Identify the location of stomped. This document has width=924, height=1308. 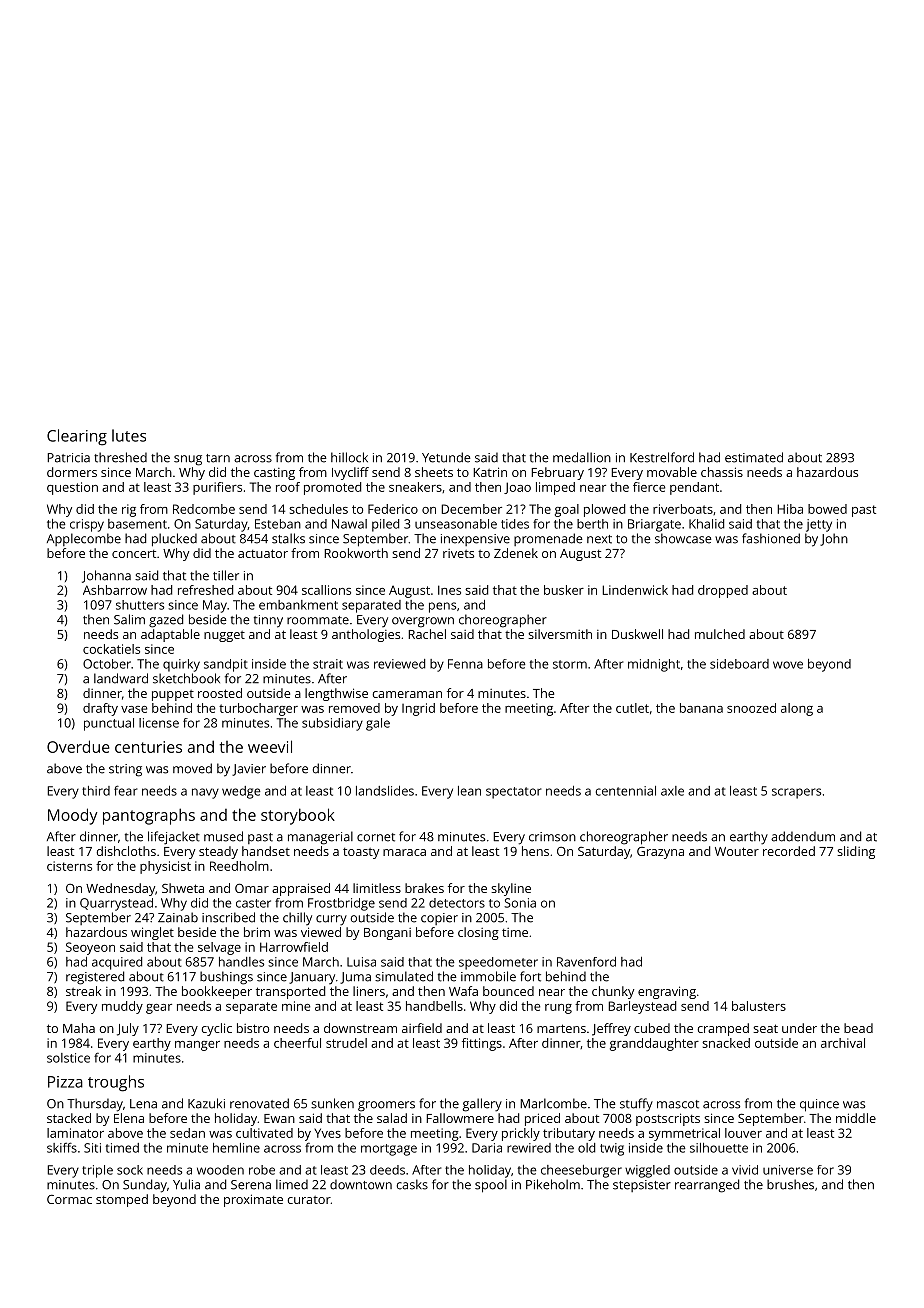
(122, 1200).
